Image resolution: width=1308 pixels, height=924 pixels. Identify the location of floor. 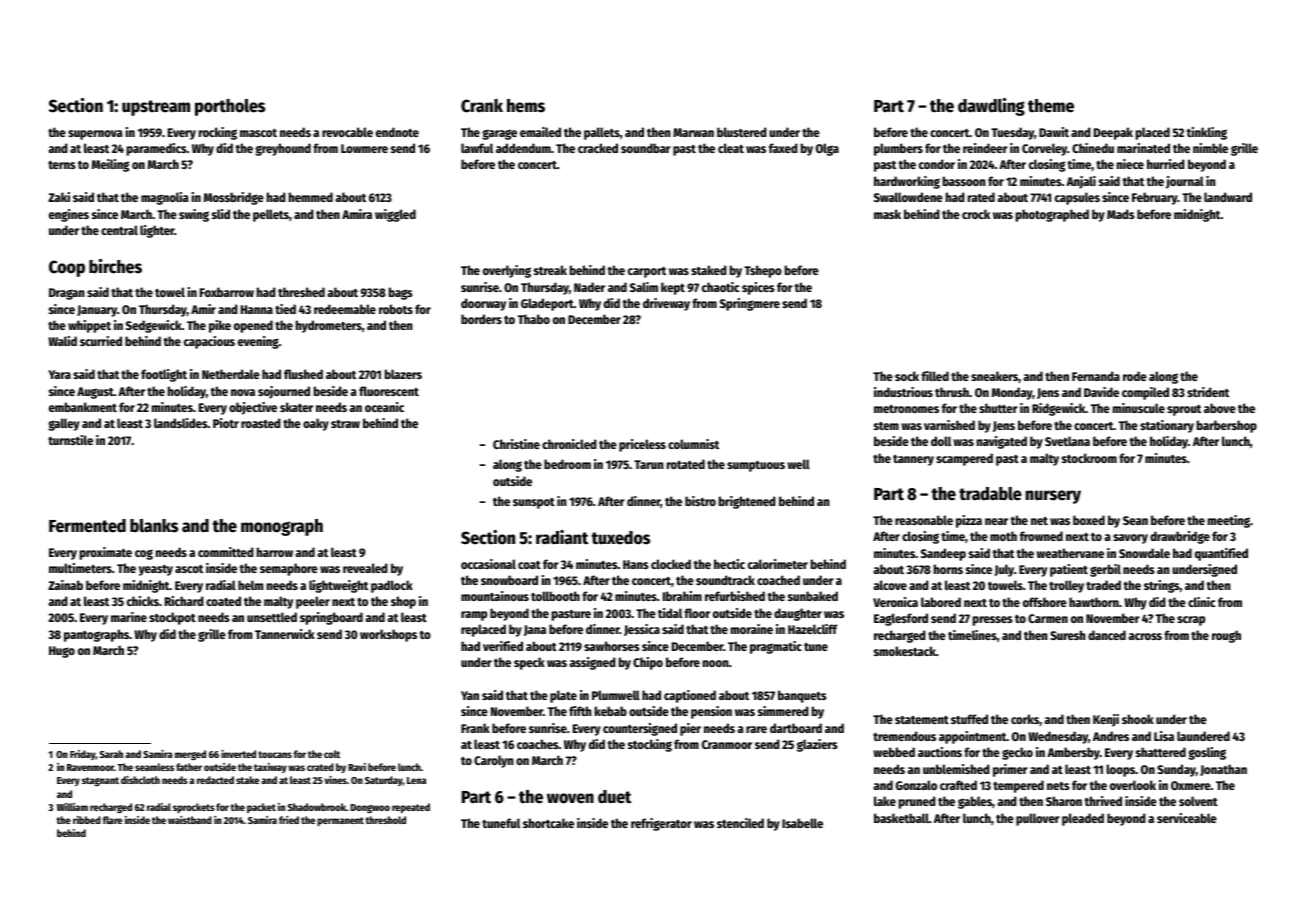
(697, 613).
